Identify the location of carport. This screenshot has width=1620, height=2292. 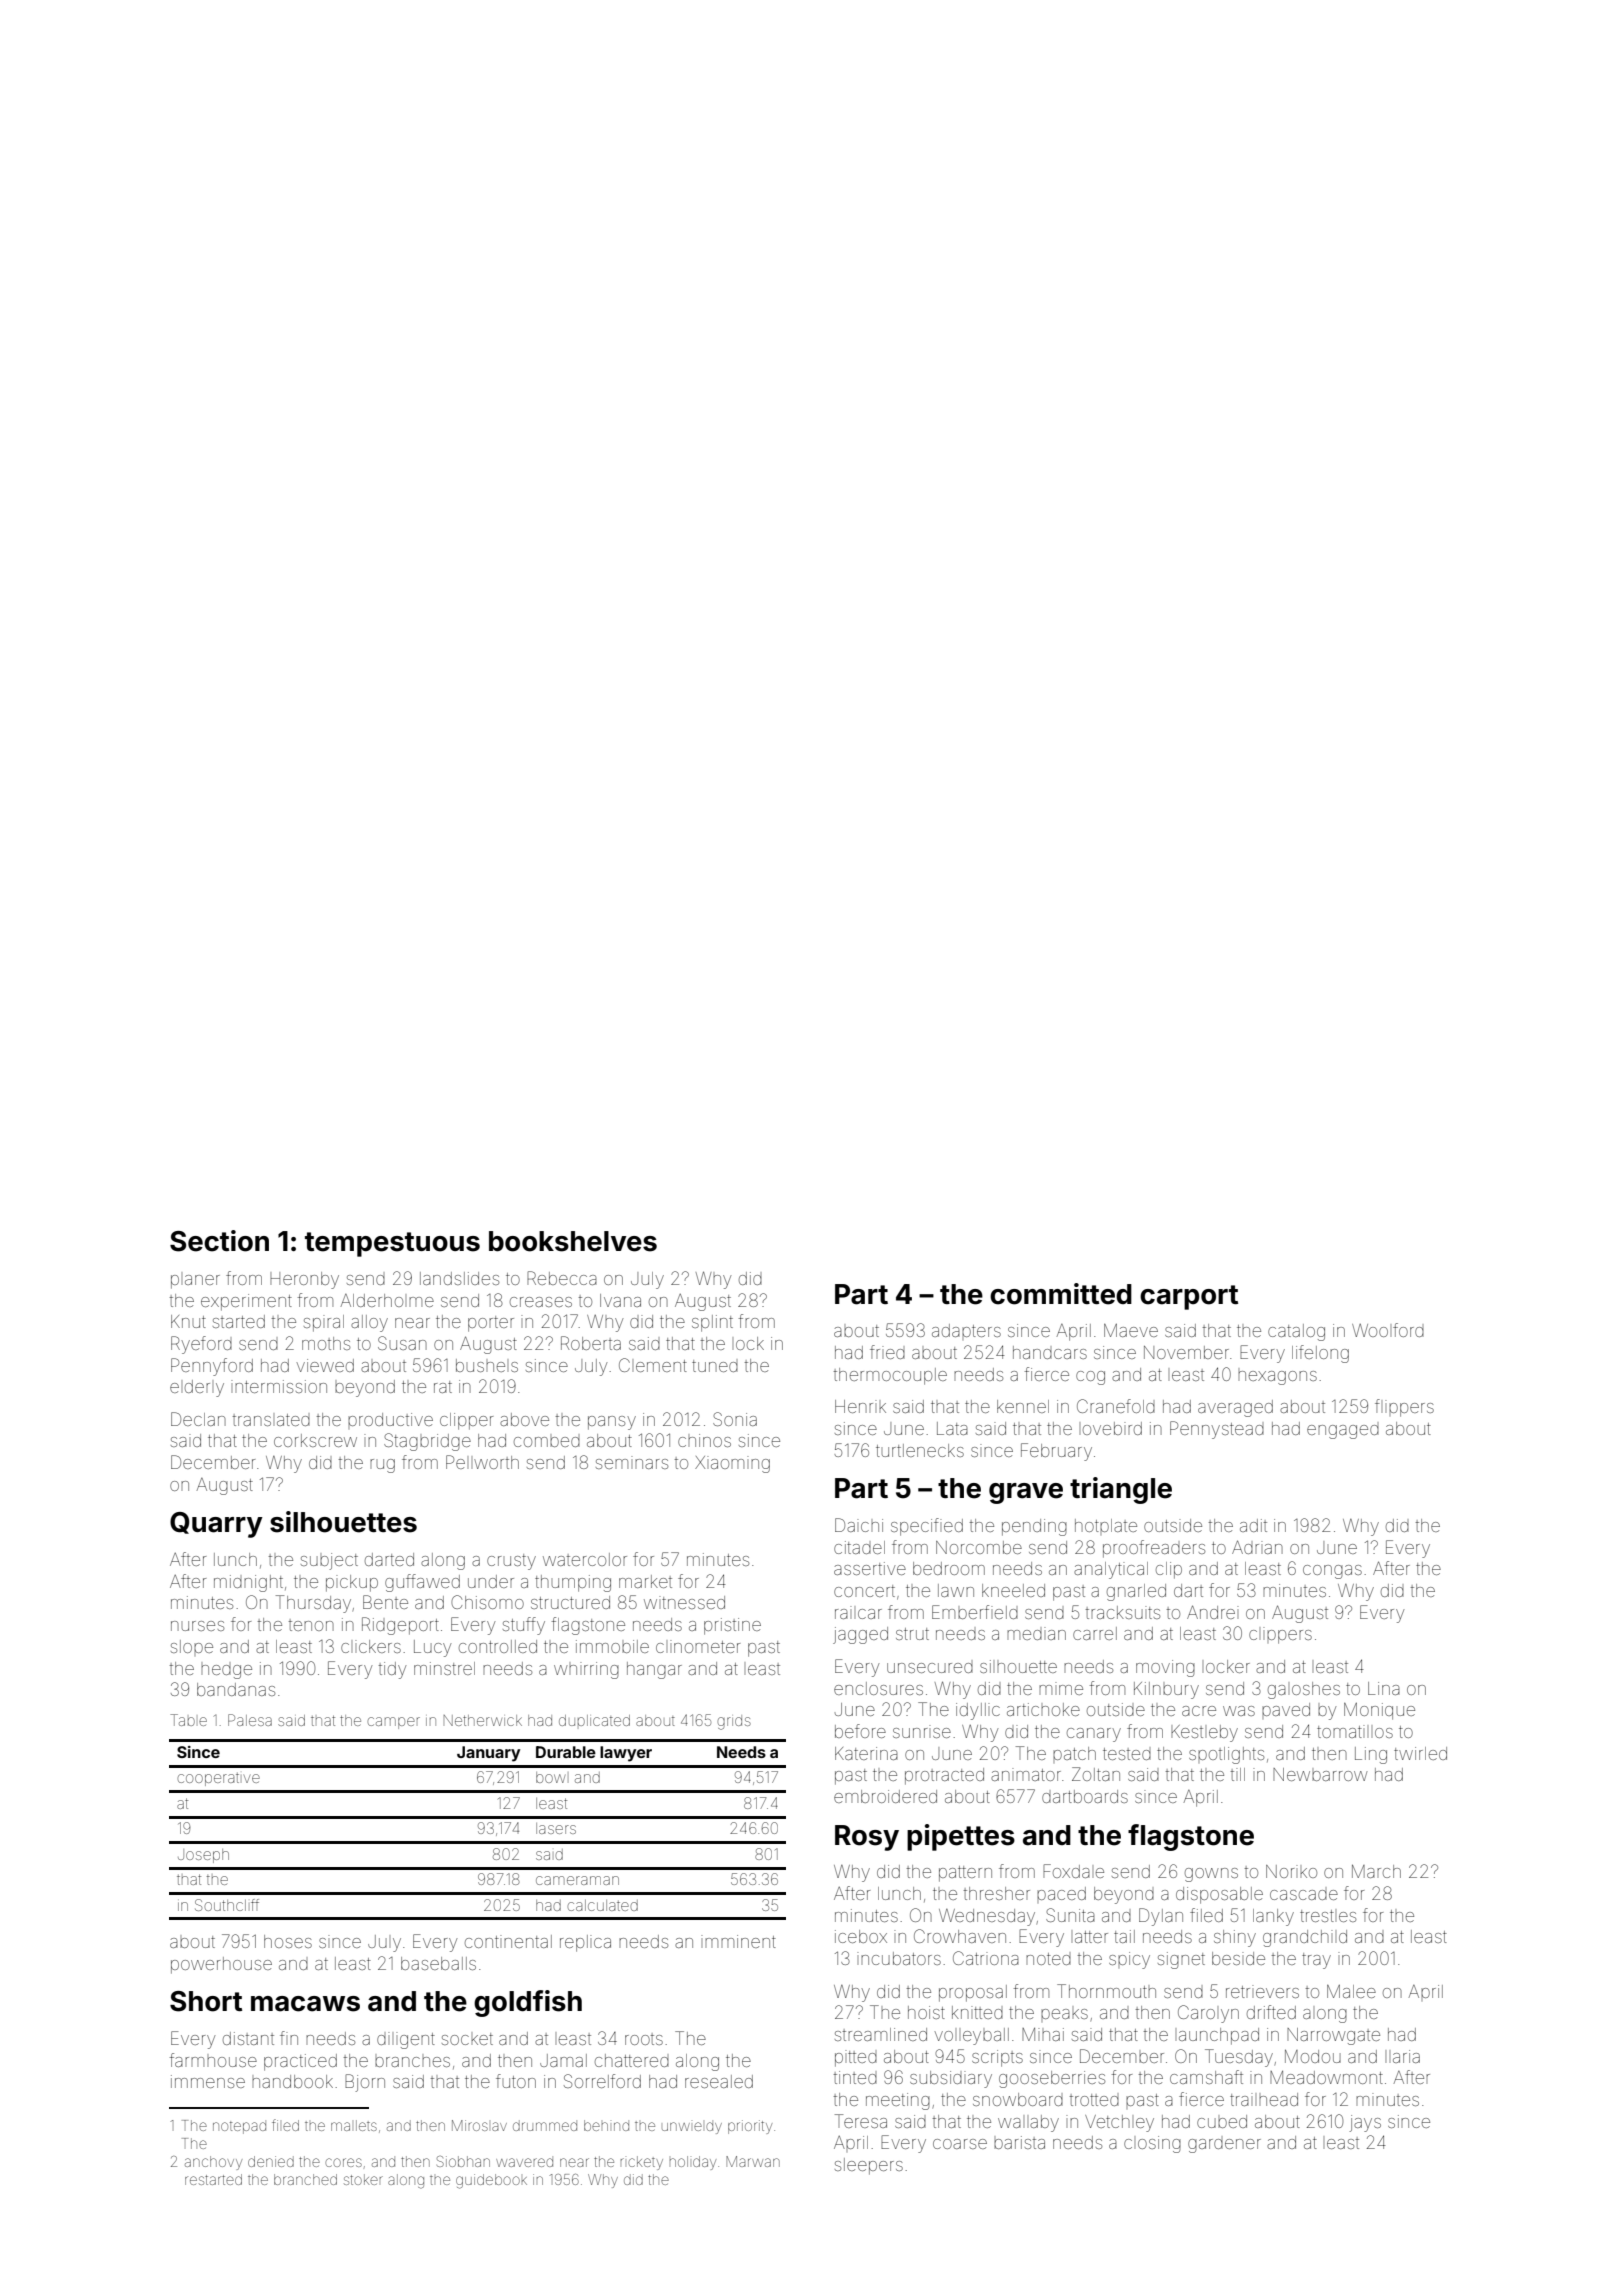
(1189, 1297).
